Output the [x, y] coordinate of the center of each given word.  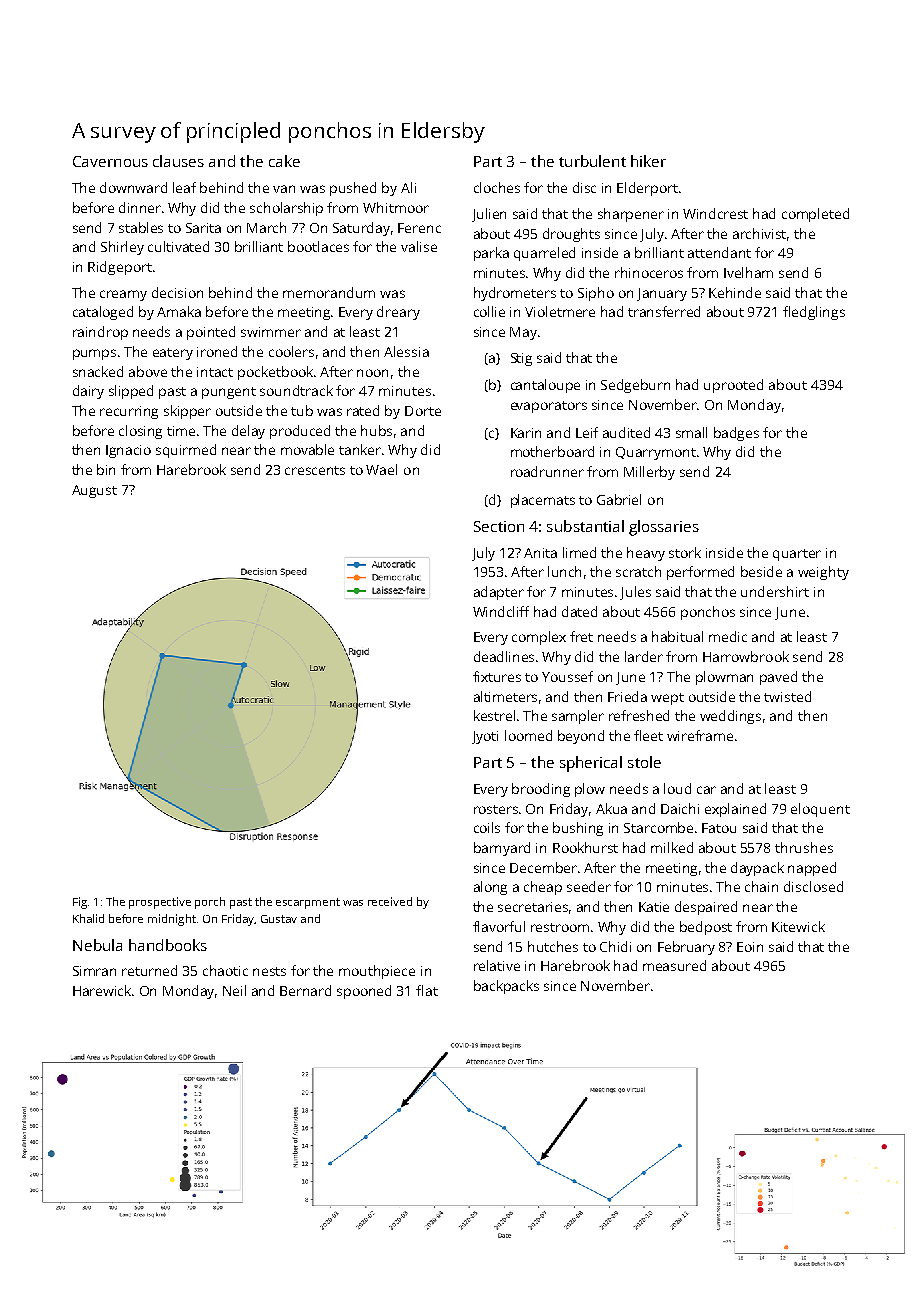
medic [728, 636]
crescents [315, 470]
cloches [497, 187]
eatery [173, 354]
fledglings [814, 313]
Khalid [88, 918]
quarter [797, 555]
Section [499, 526]
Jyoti [485, 737]
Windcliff [501, 611]
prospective [160, 903]
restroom [560, 927]
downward [133, 187]
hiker [648, 161]
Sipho [596, 294]
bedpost [706, 928]
